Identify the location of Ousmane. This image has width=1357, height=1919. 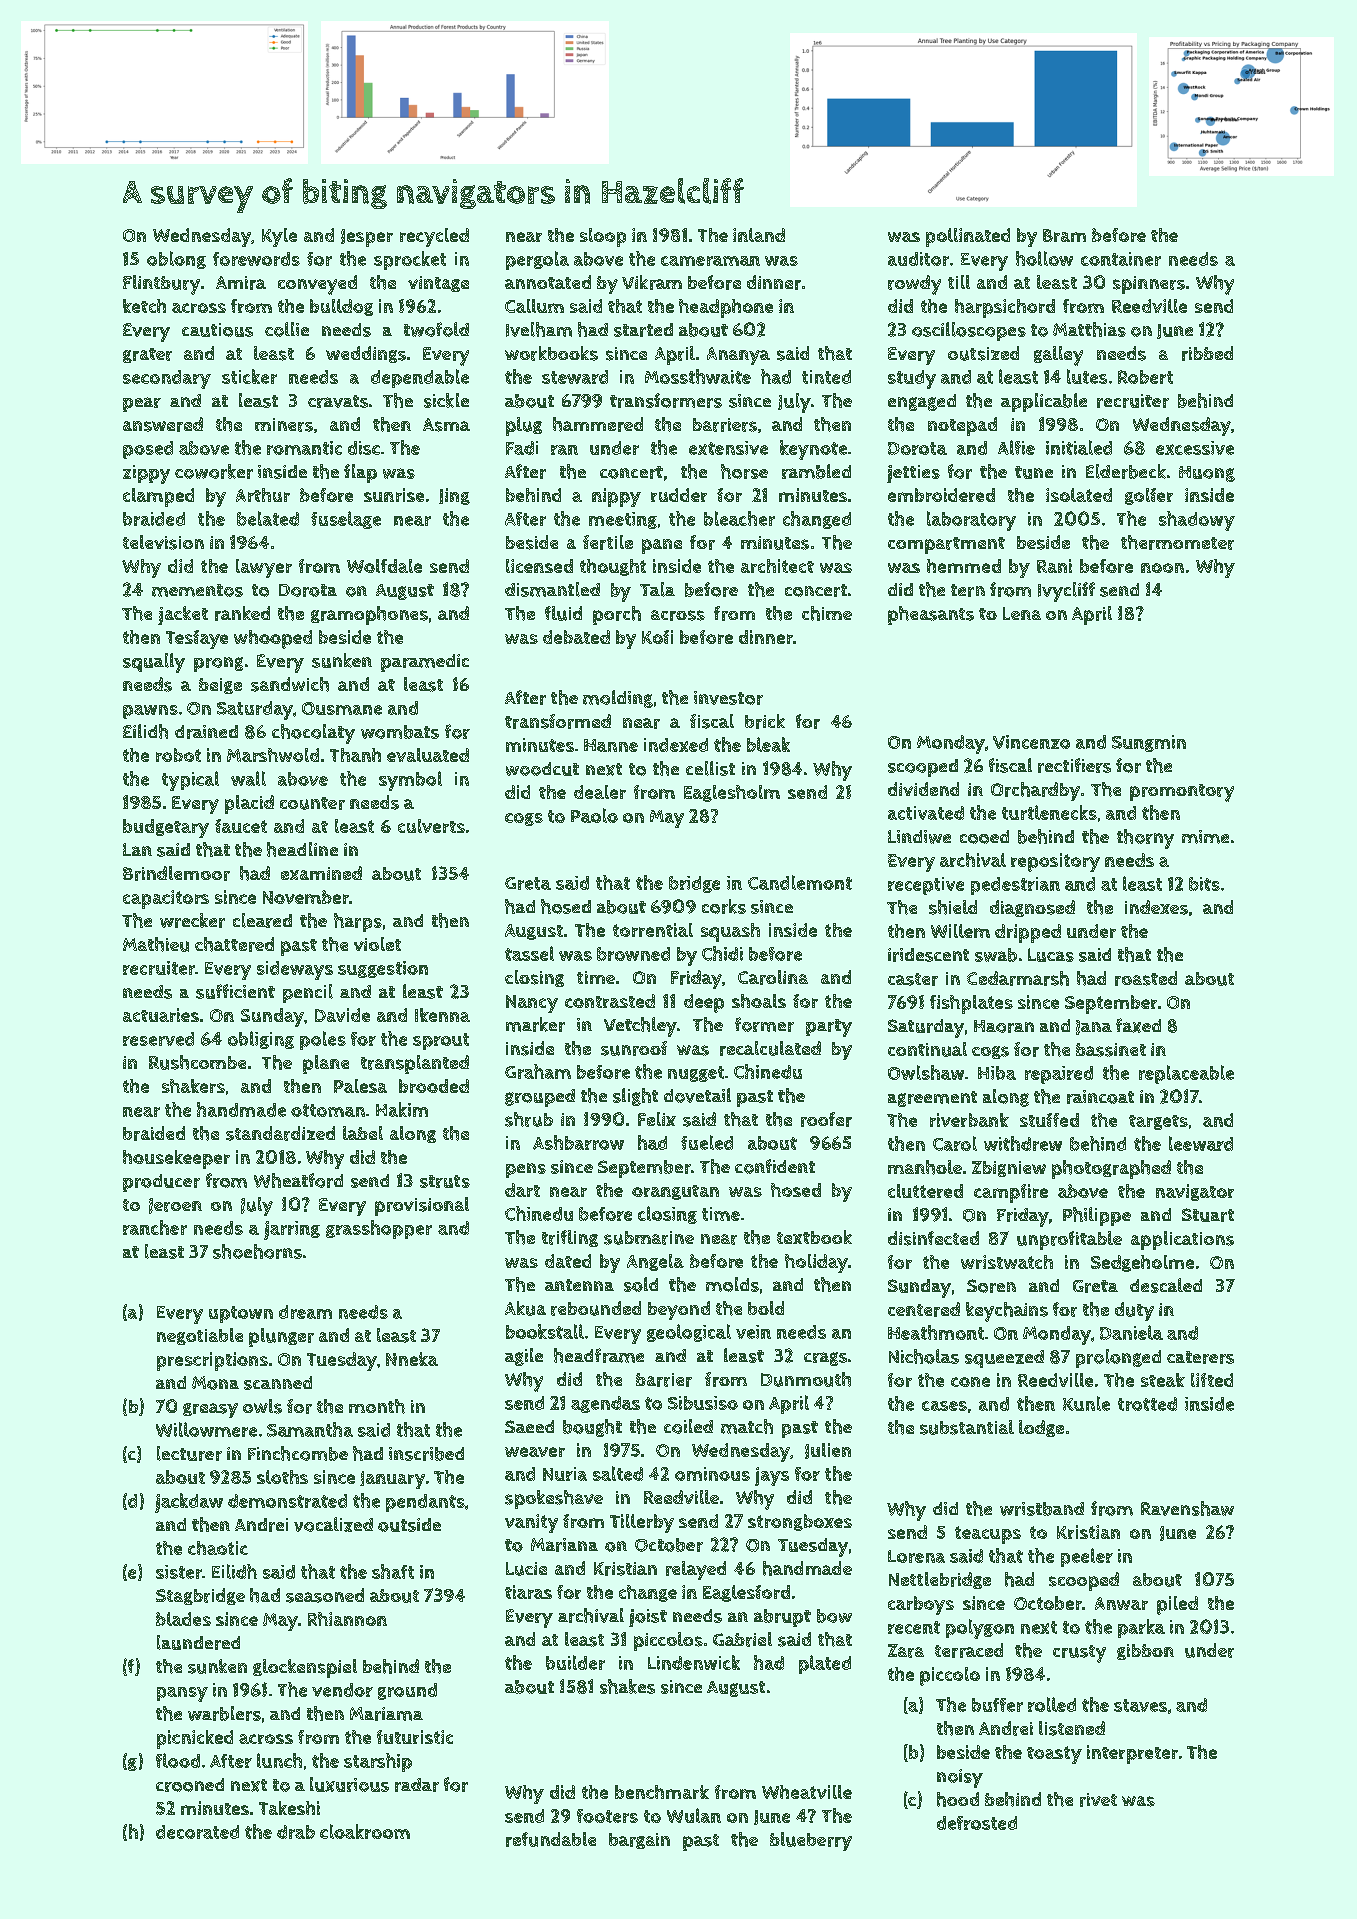
(342, 708).
